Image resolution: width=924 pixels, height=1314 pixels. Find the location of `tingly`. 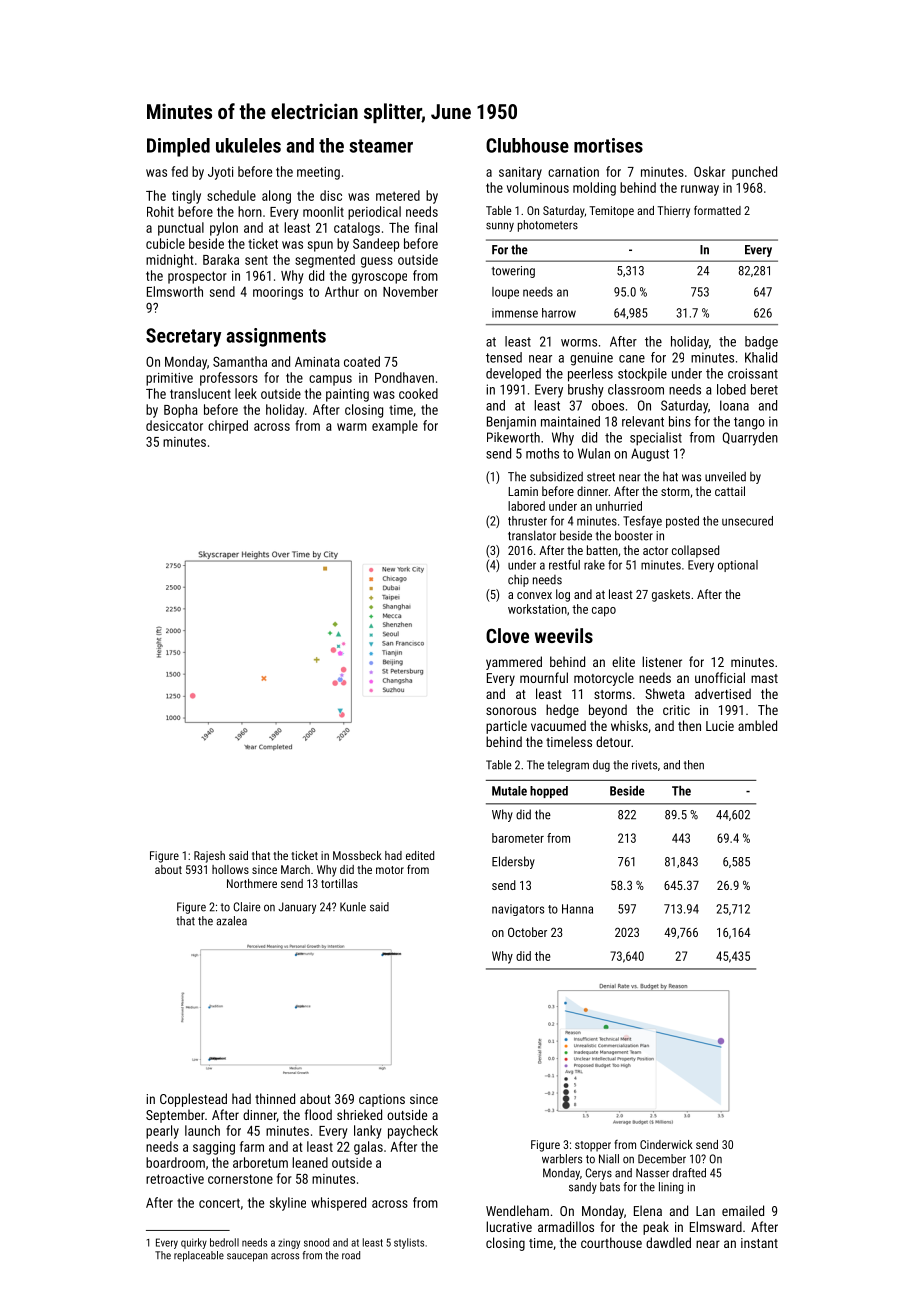

tingly is located at coordinates (186, 197).
